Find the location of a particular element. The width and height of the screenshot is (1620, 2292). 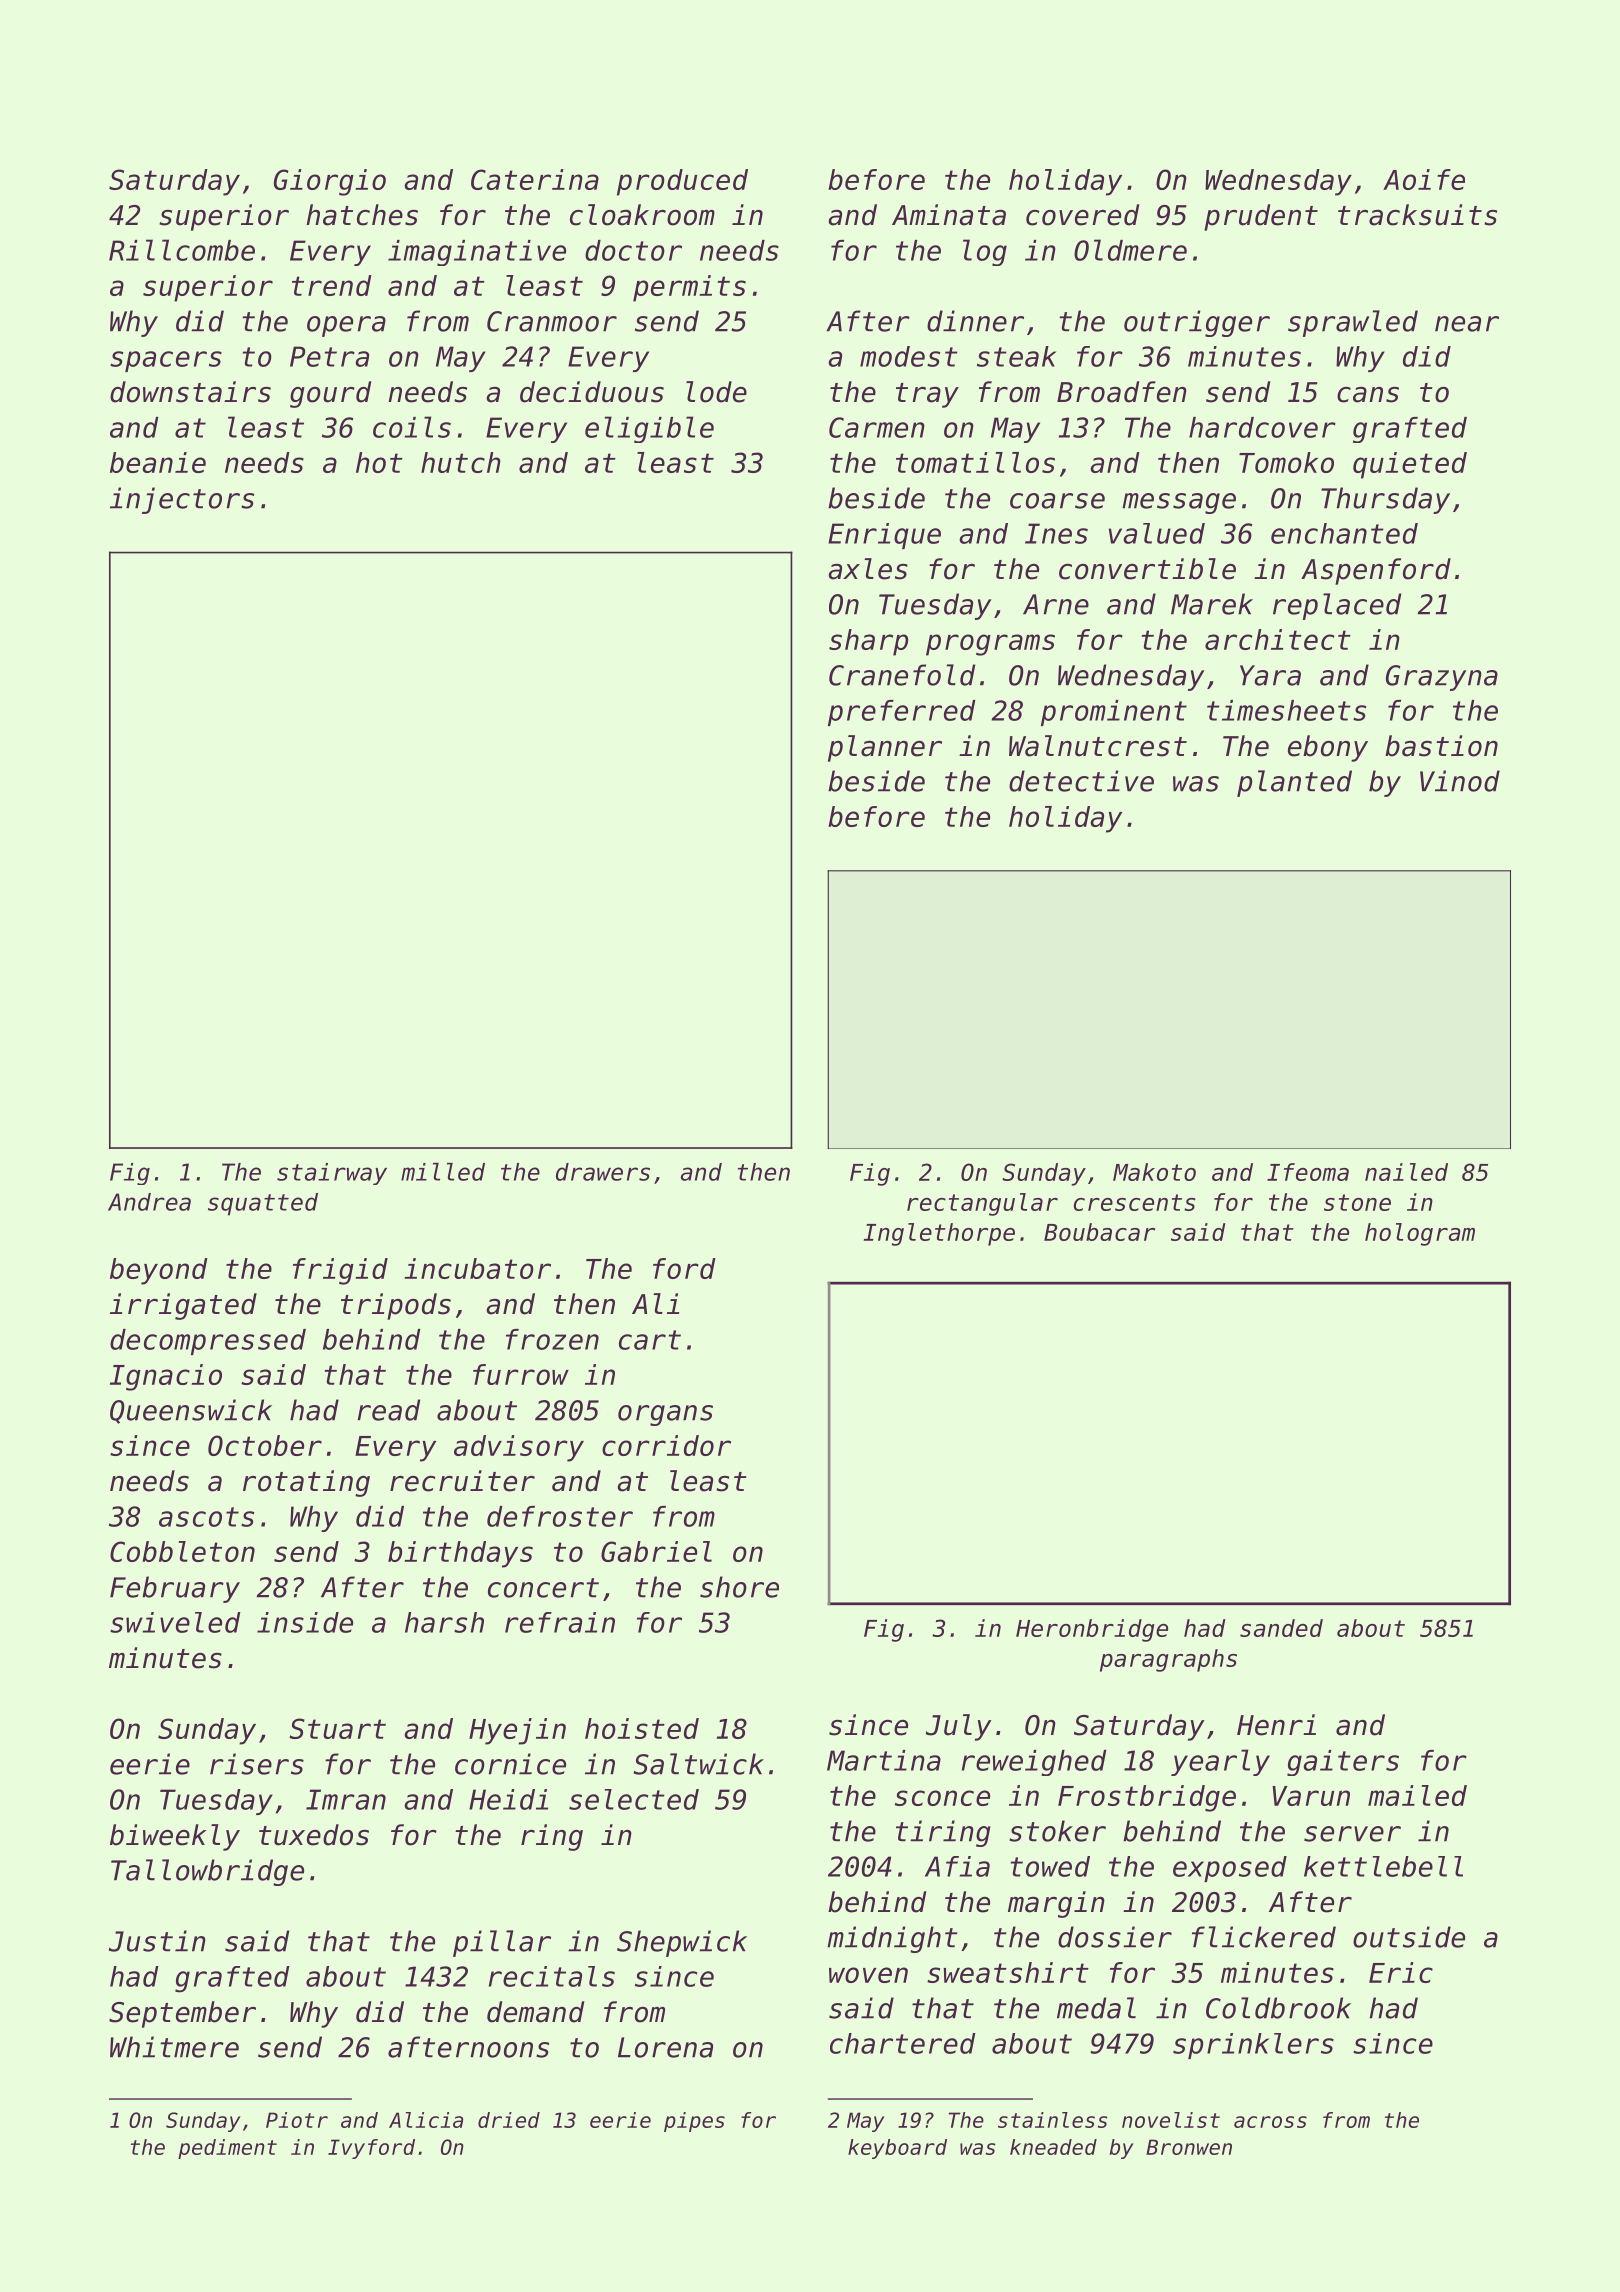

Andrea is located at coordinates (149, 1202).
